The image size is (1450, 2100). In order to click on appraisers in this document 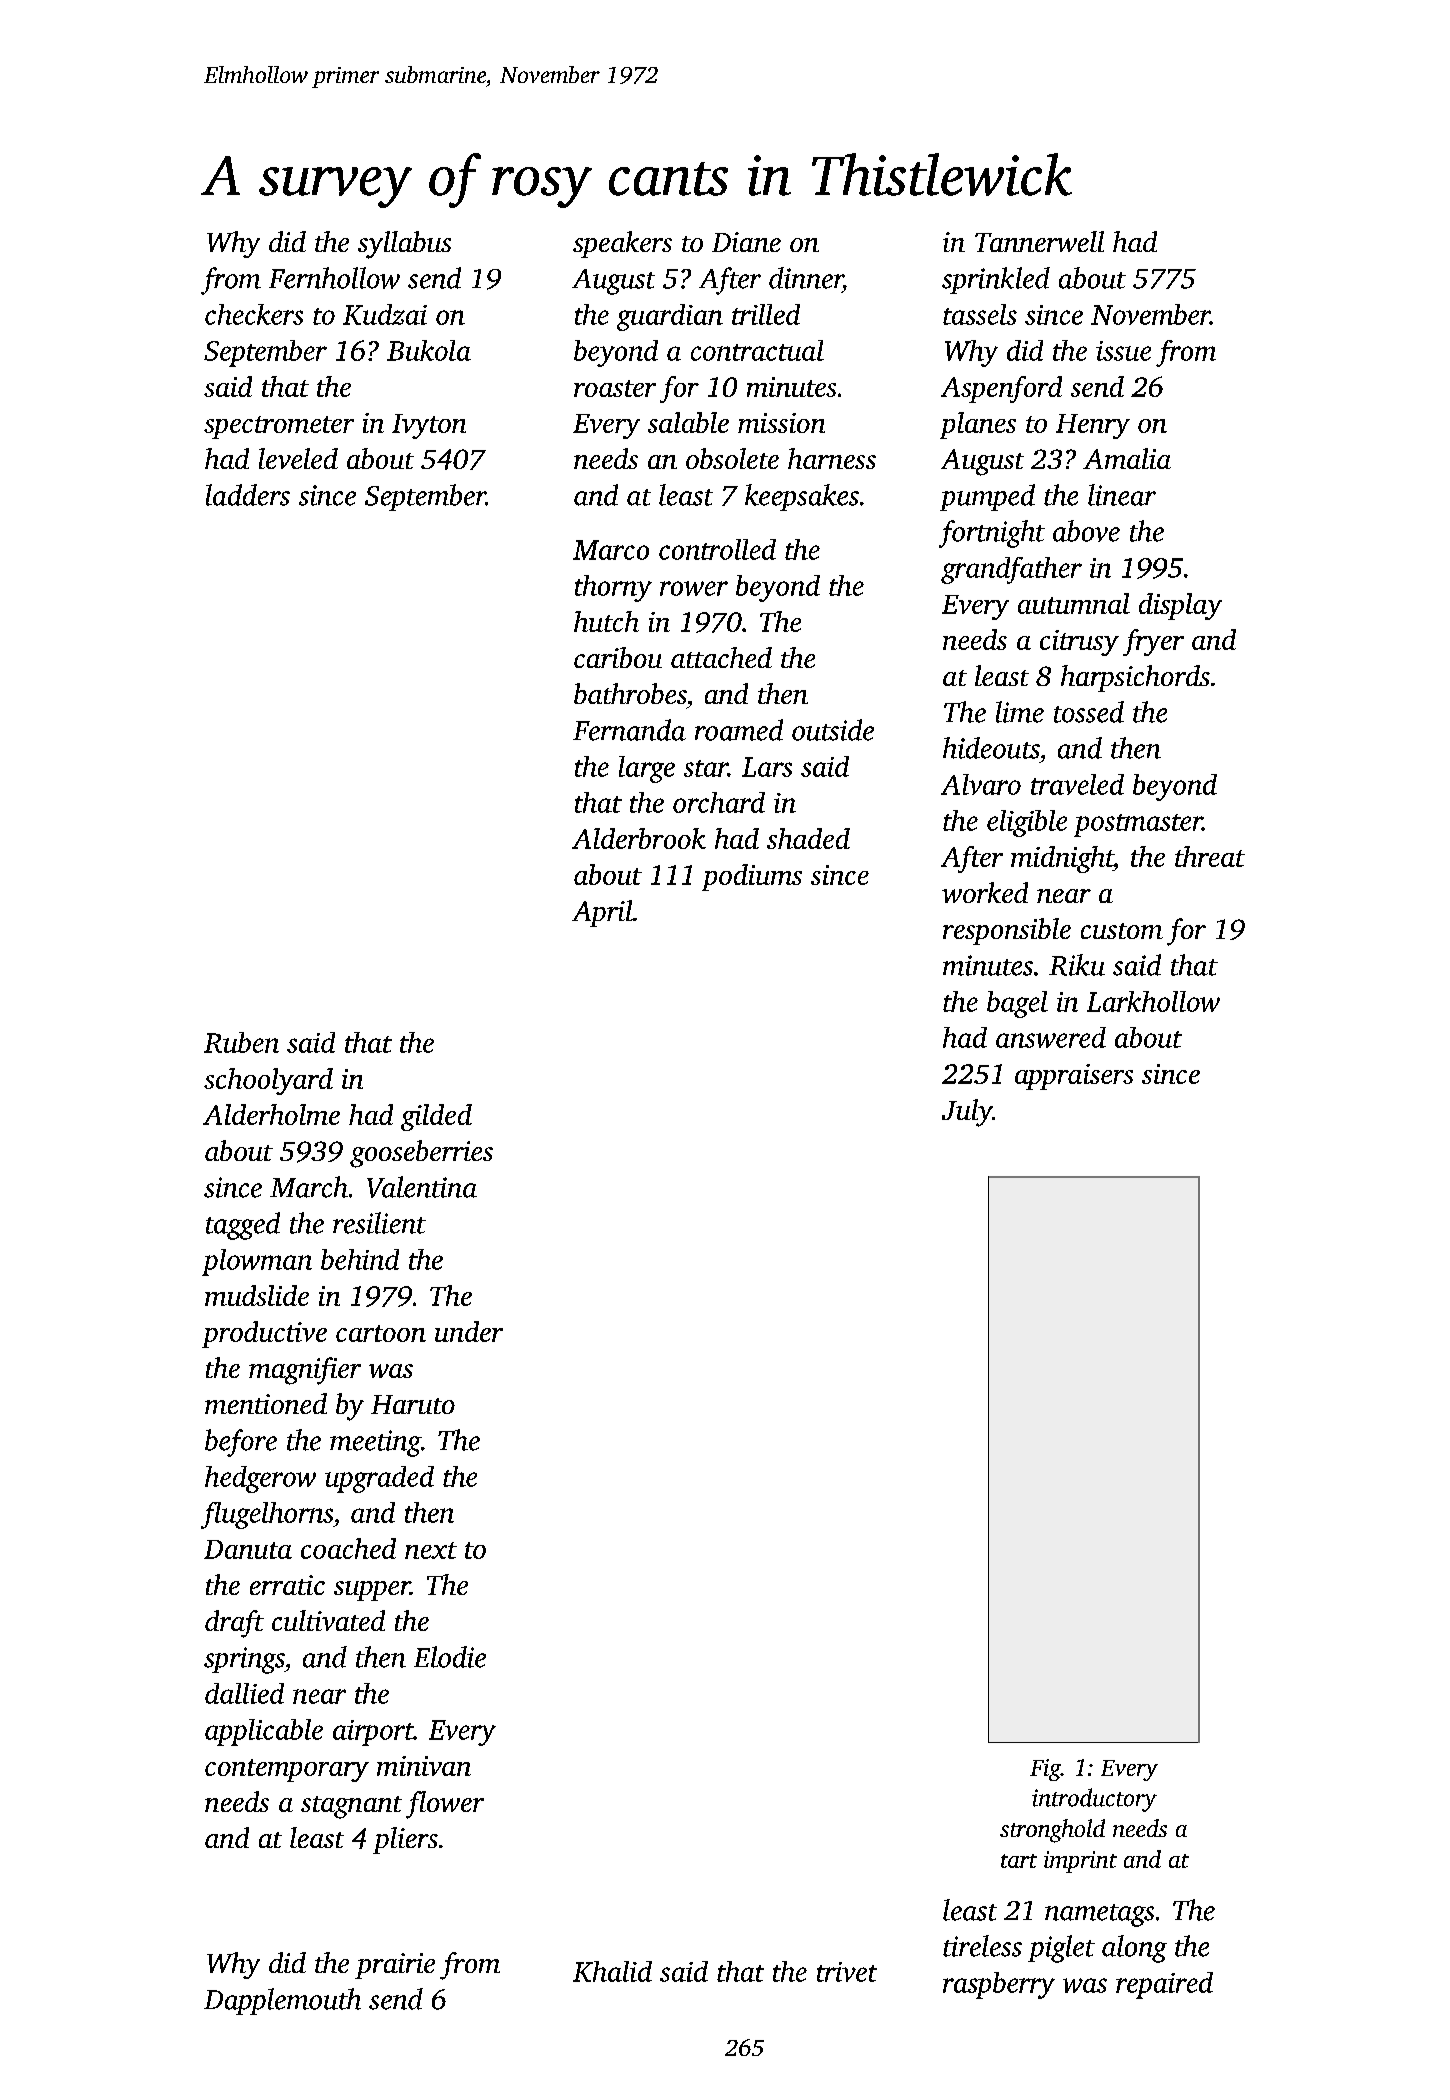, I will do `click(1074, 1077)`.
